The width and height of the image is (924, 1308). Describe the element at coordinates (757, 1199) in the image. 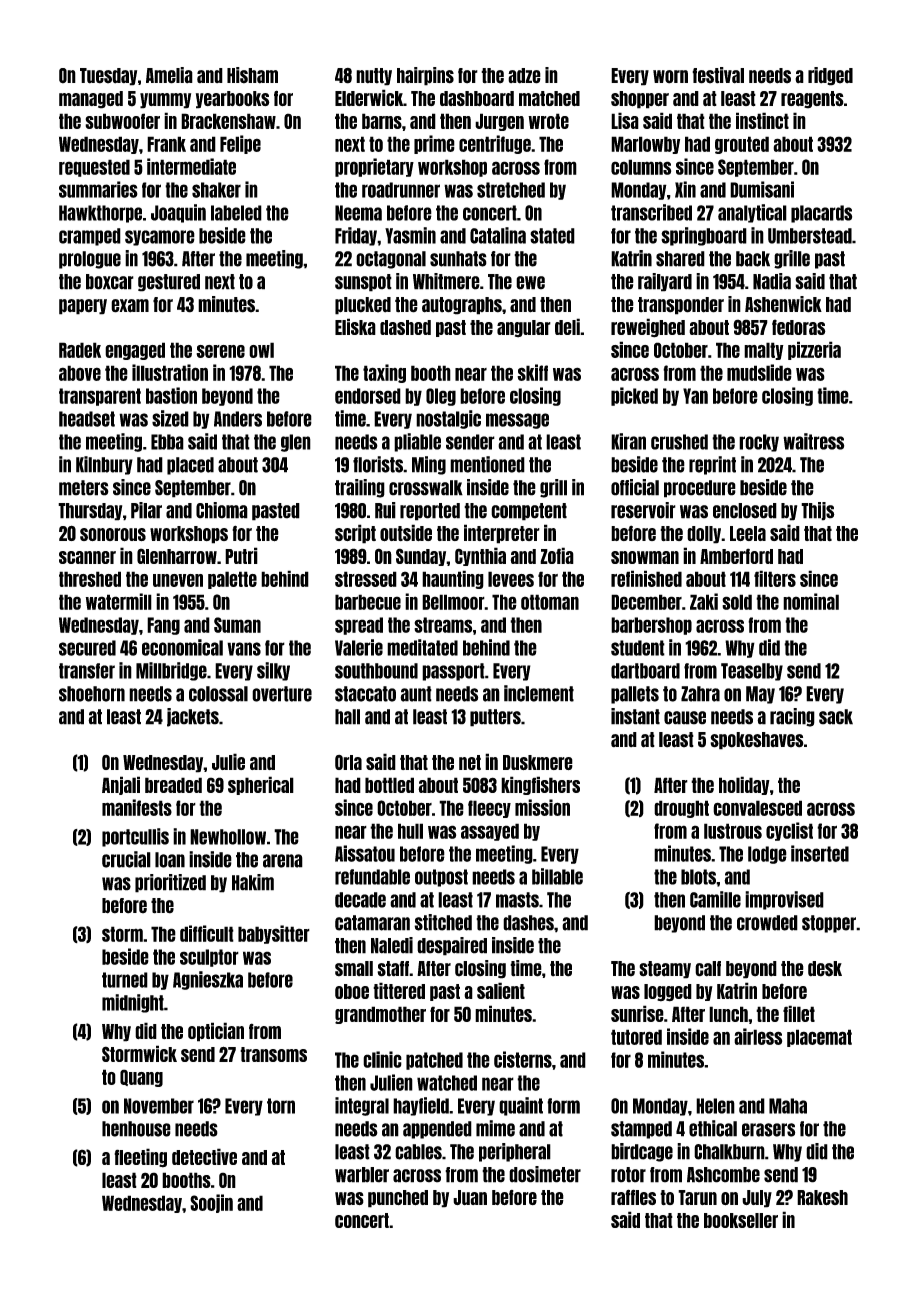

I see `July` at that location.
